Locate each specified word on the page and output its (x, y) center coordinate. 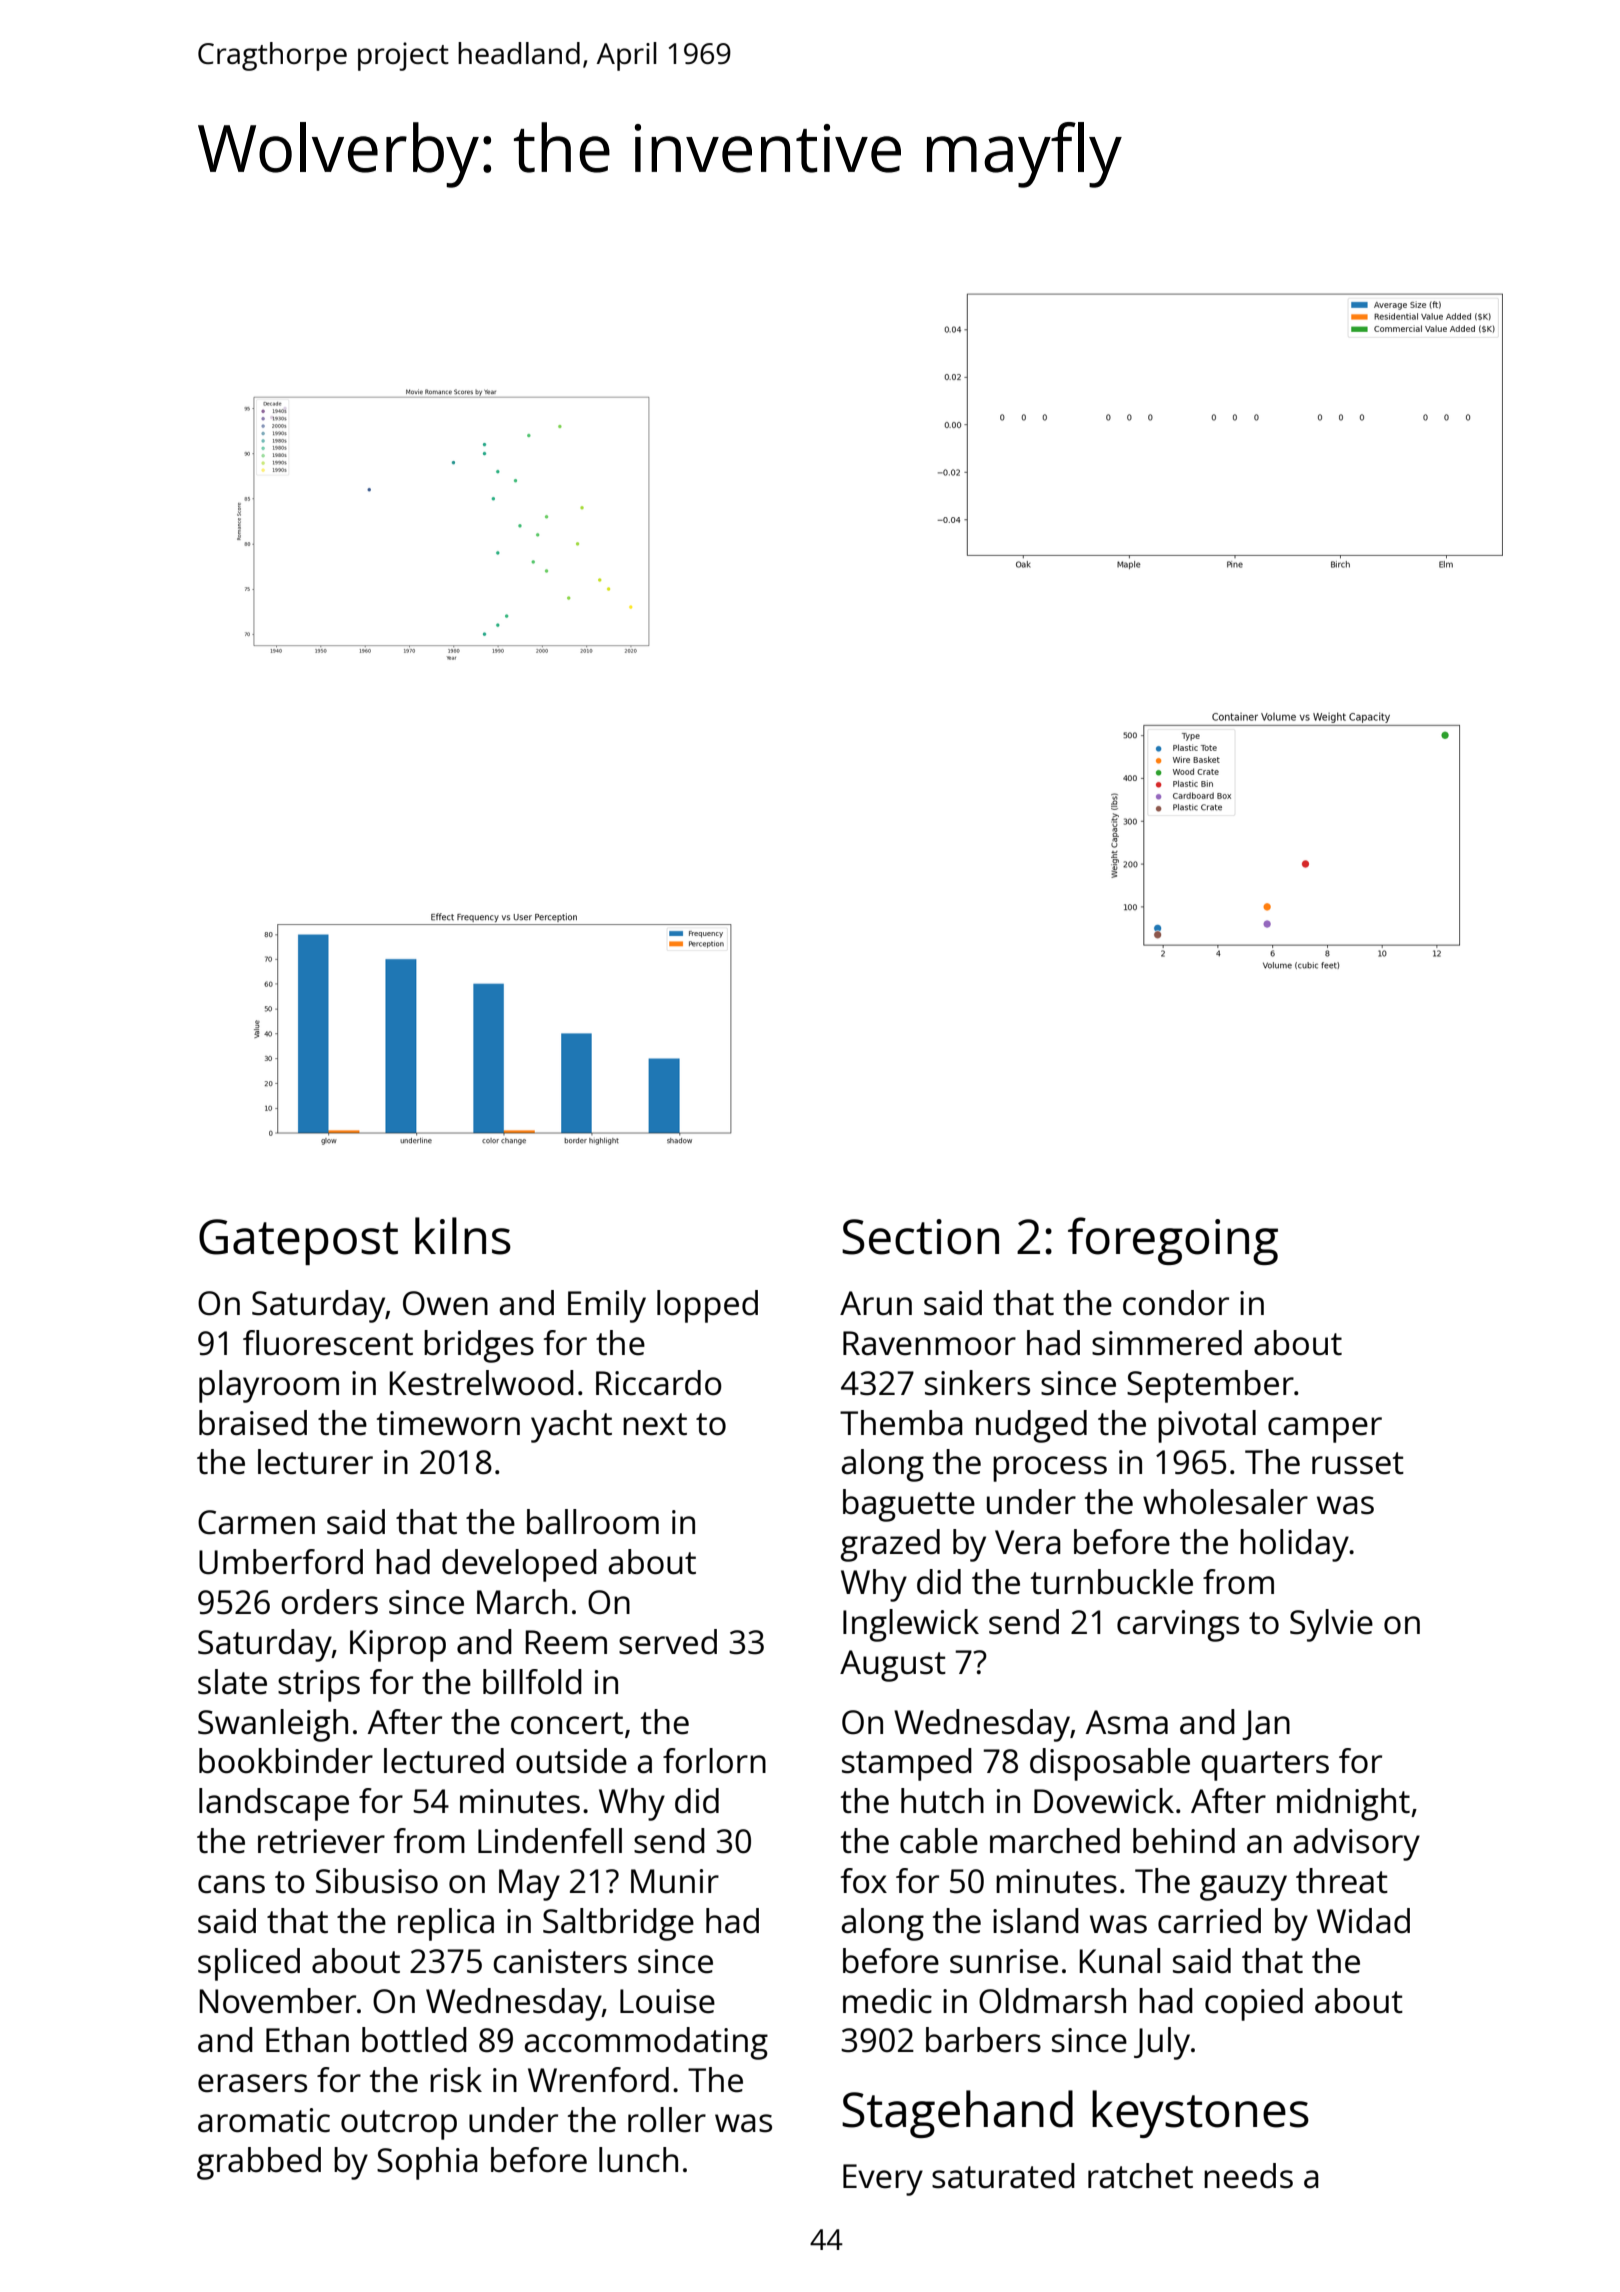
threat (1342, 1881)
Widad (1363, 1921)
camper (1325, 1430)
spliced (249, 1964)
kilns (463, 1236)
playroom (269, 1386)
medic (887, 2001)
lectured (444, 1761)
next (655, 1424)
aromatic (264, 2120)
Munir (675, 1881)
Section (920, 1237)
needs (1248, 2176)
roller (667, 2120)
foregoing (1173, 1241)
